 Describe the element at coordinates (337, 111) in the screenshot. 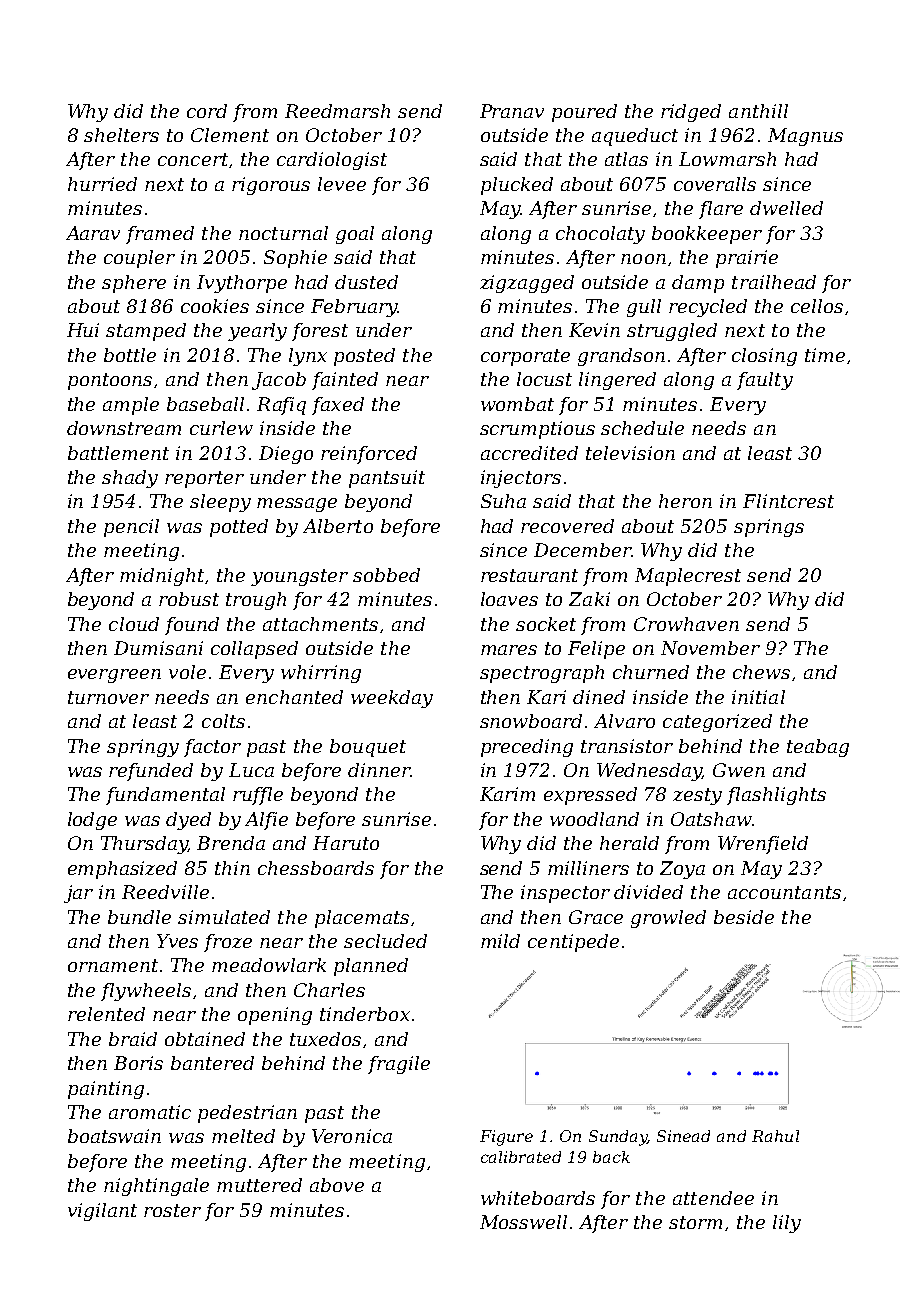

I see `Reedmarsh` at that location.
